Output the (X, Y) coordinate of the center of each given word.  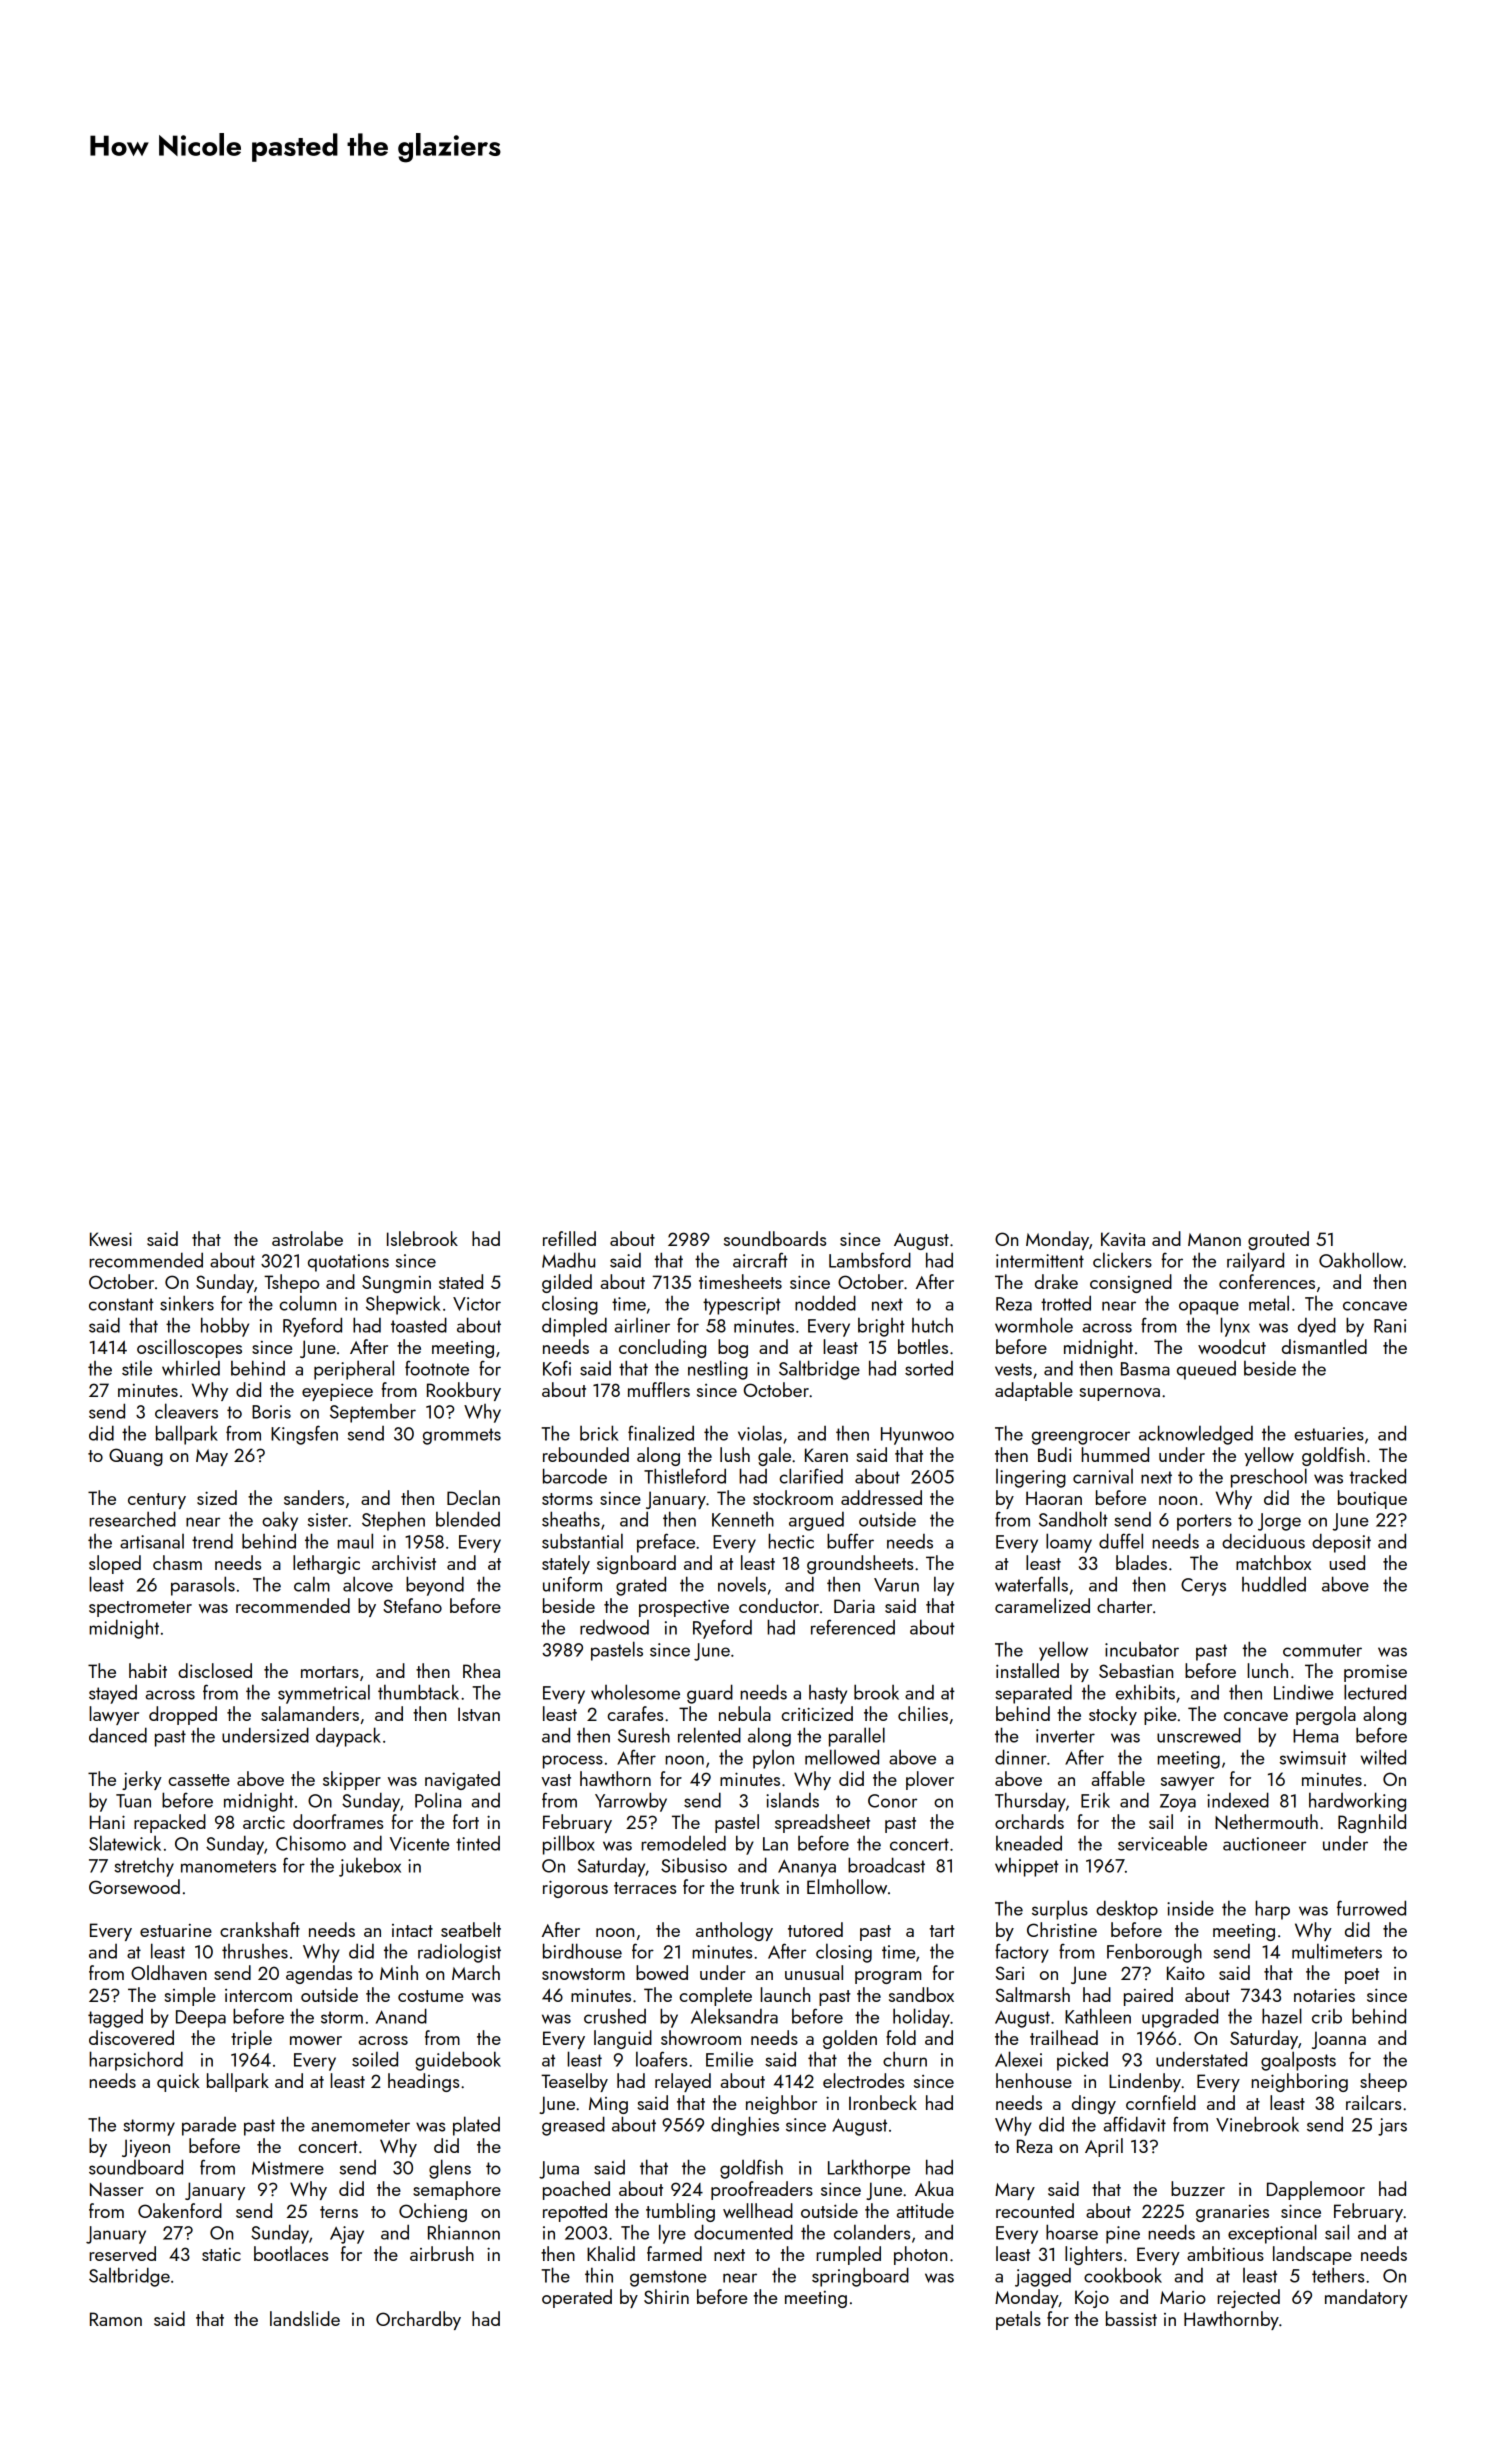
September (373, 1413)
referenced (853, 1627)
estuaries (1329, 1434)
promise (1375, 1673)
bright (881, 1327)
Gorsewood (134, 1886)
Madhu (568, 1260)
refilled (569, 1238)
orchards (1029, 1821)
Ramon (116, 2319)
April (1104, 2147)
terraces (645, 1888)
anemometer (360, 2125)
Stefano (412, 1605)
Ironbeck (883, 2102)
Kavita (1123, 1239)
